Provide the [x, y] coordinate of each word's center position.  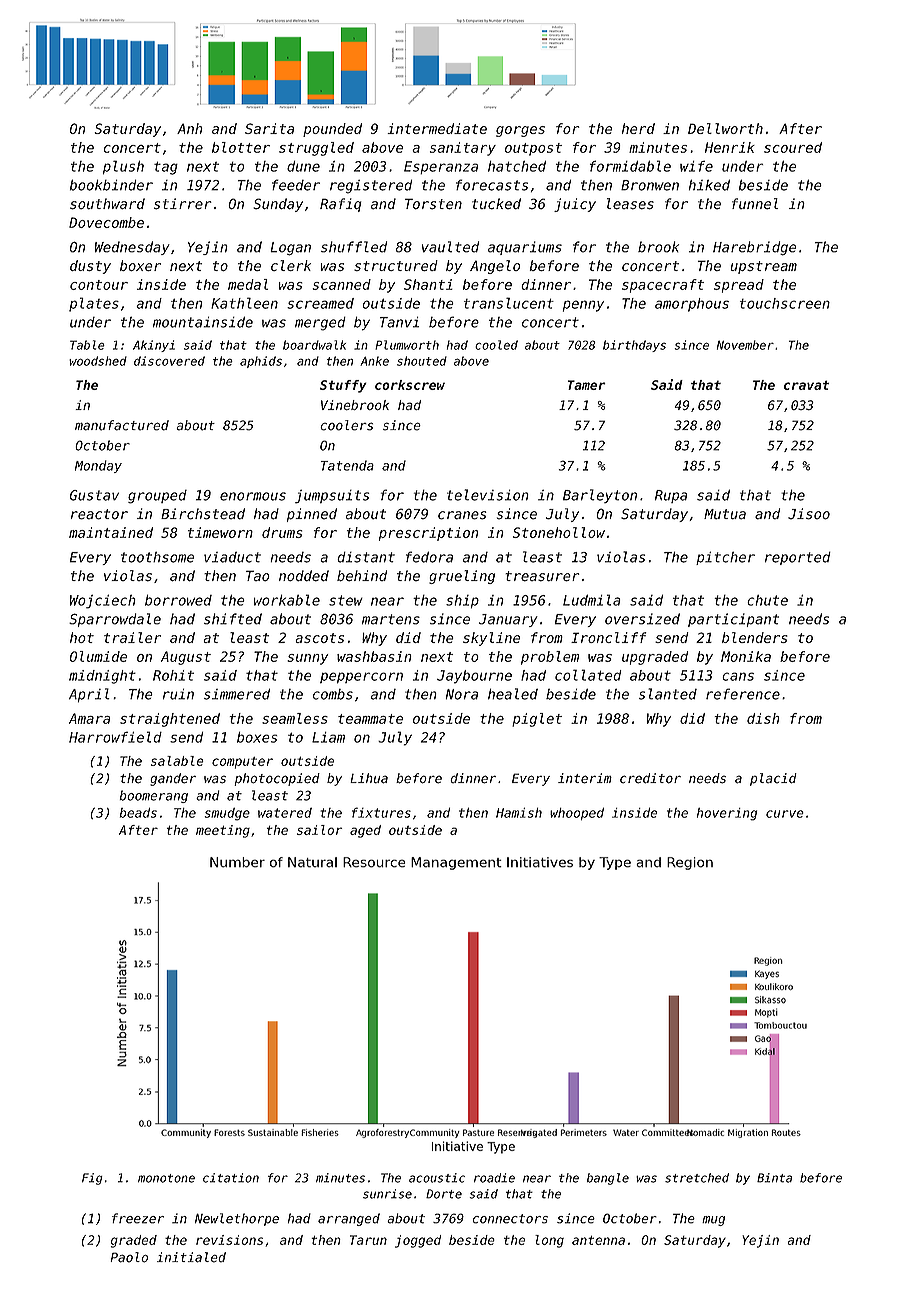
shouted [422, 361]
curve [785, 814]
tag [166, 168]
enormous [253, 496]
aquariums [525, 248]
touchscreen [785, 303]
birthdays [634, 346]
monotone [166, 1178]
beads [138, 813]
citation [231, 1178]
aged [365, 831]
